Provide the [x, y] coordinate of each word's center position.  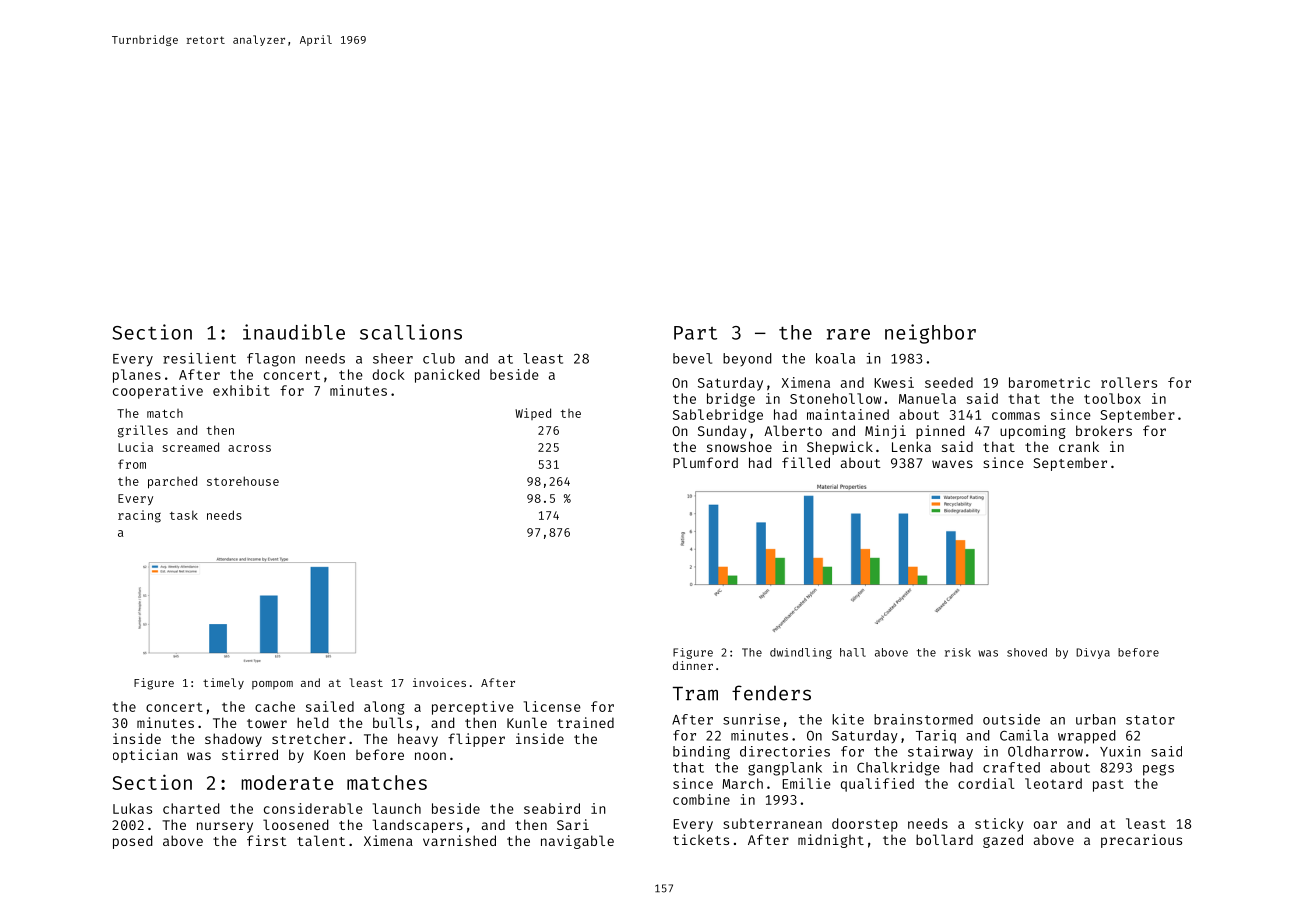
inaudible [294, 332]
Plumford [705, 462]
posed [133, 842]
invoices [439, 682]
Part [695, 333]
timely [223, 684]
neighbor [930, 334]
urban [1096, 719]
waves [952, 464]
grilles [143, 431]
